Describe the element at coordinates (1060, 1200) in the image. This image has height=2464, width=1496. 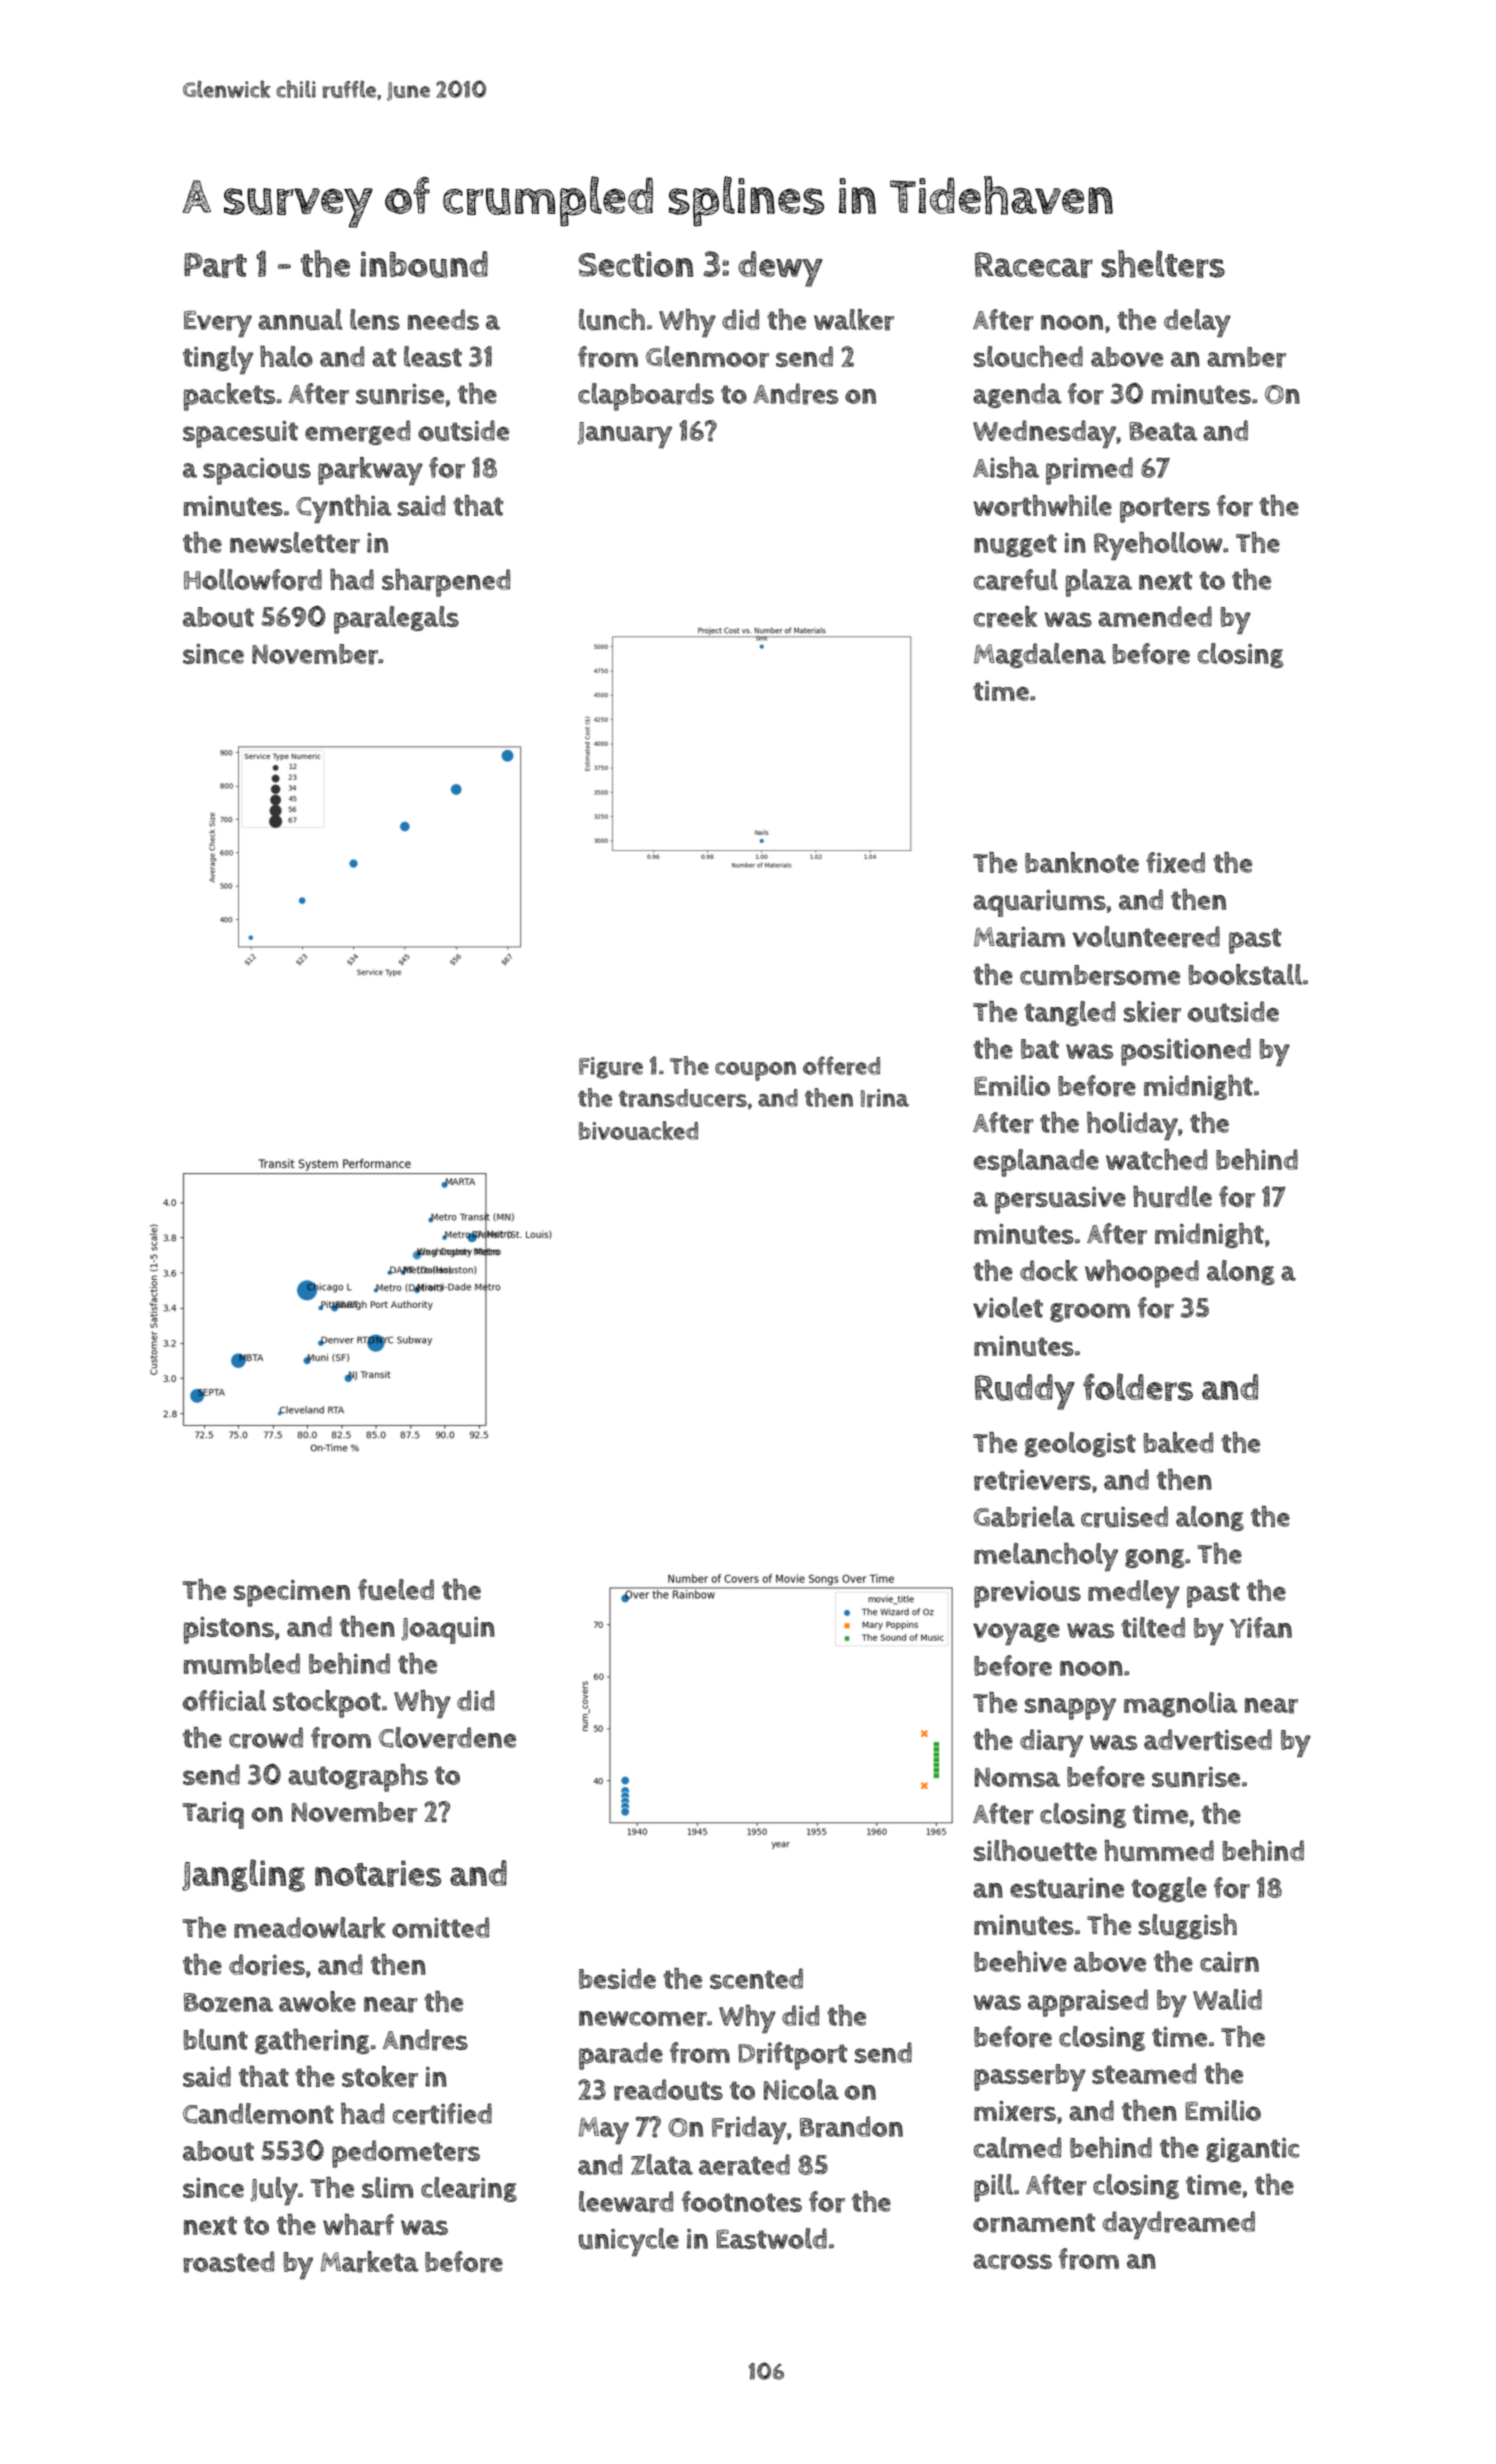
I see `persuasive` at that location.
